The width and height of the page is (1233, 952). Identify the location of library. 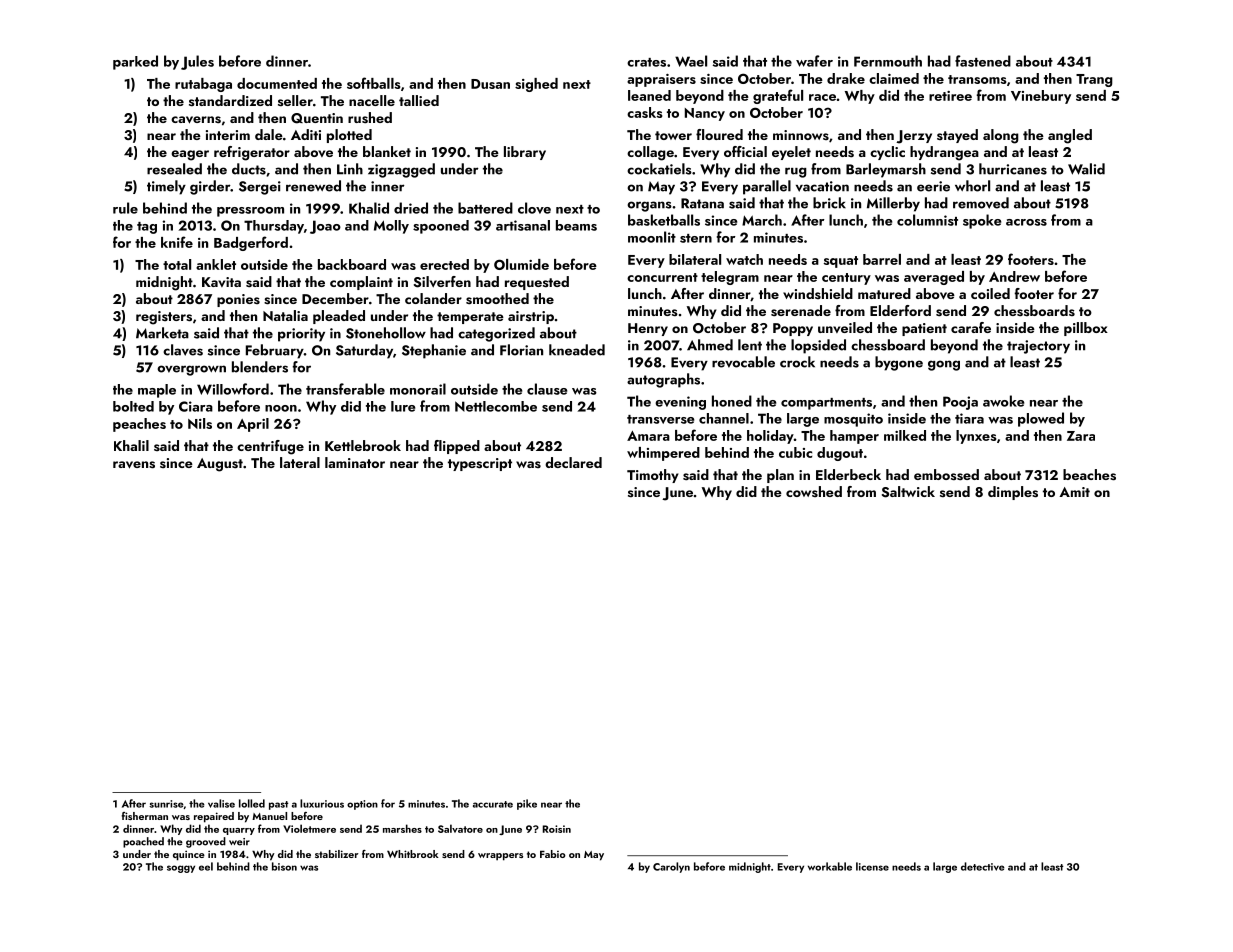
(525, 153).
